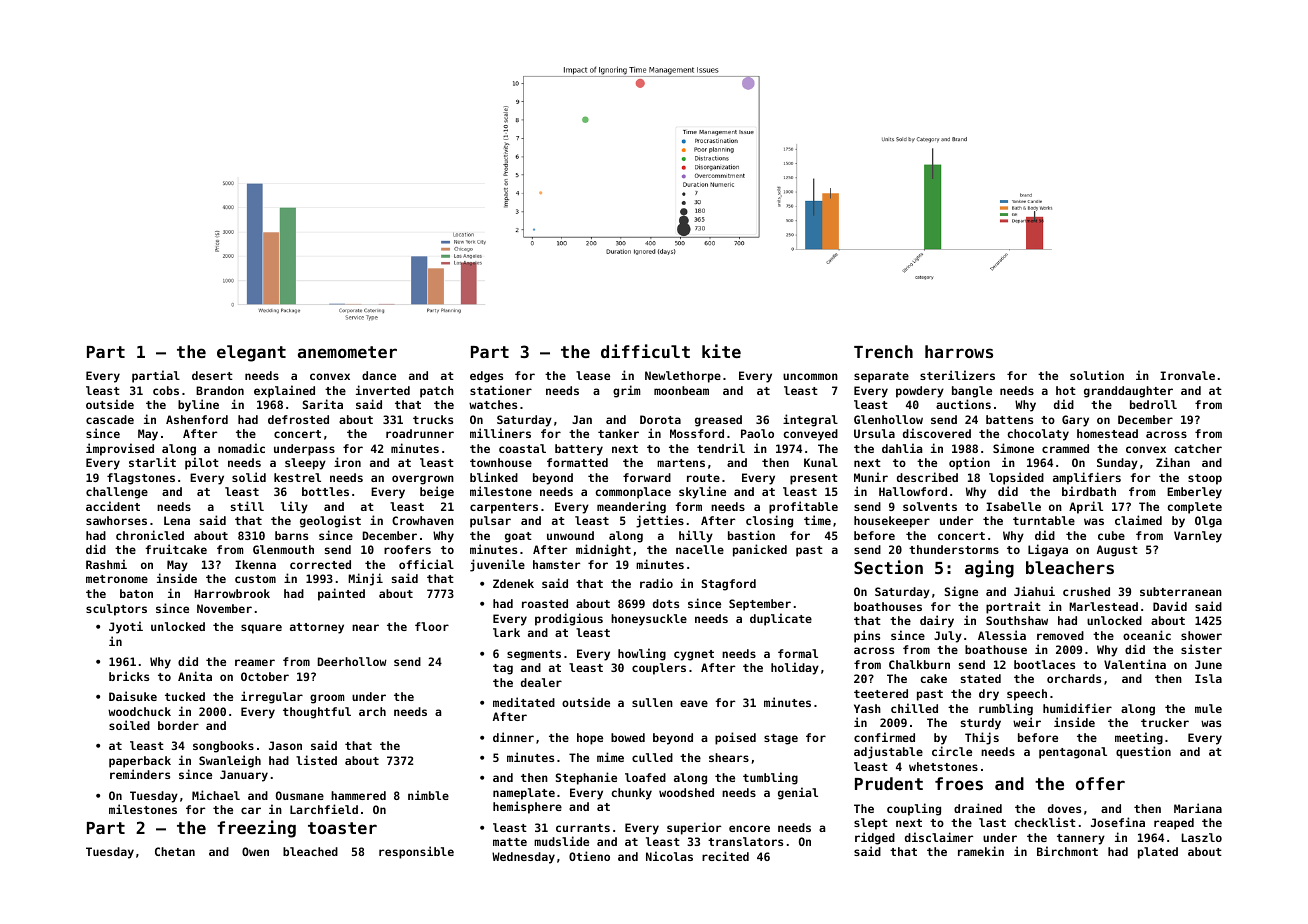 This document has height=924, width=1308. What do you see at coordinates (972, 392) in the document?
I see `bangle` at bounding box center [972, 392].
